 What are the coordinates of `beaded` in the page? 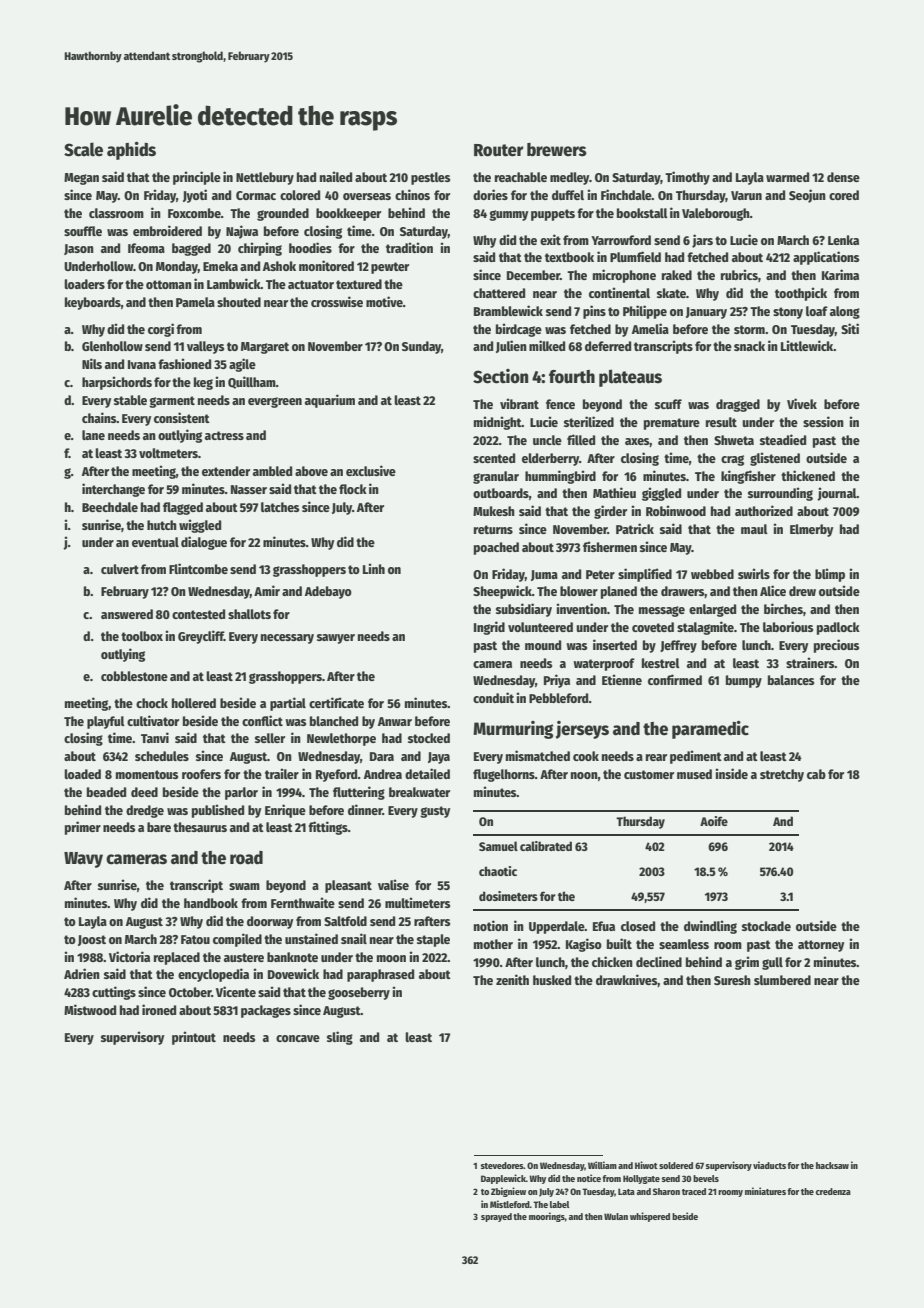 It's located at (106, 792).
